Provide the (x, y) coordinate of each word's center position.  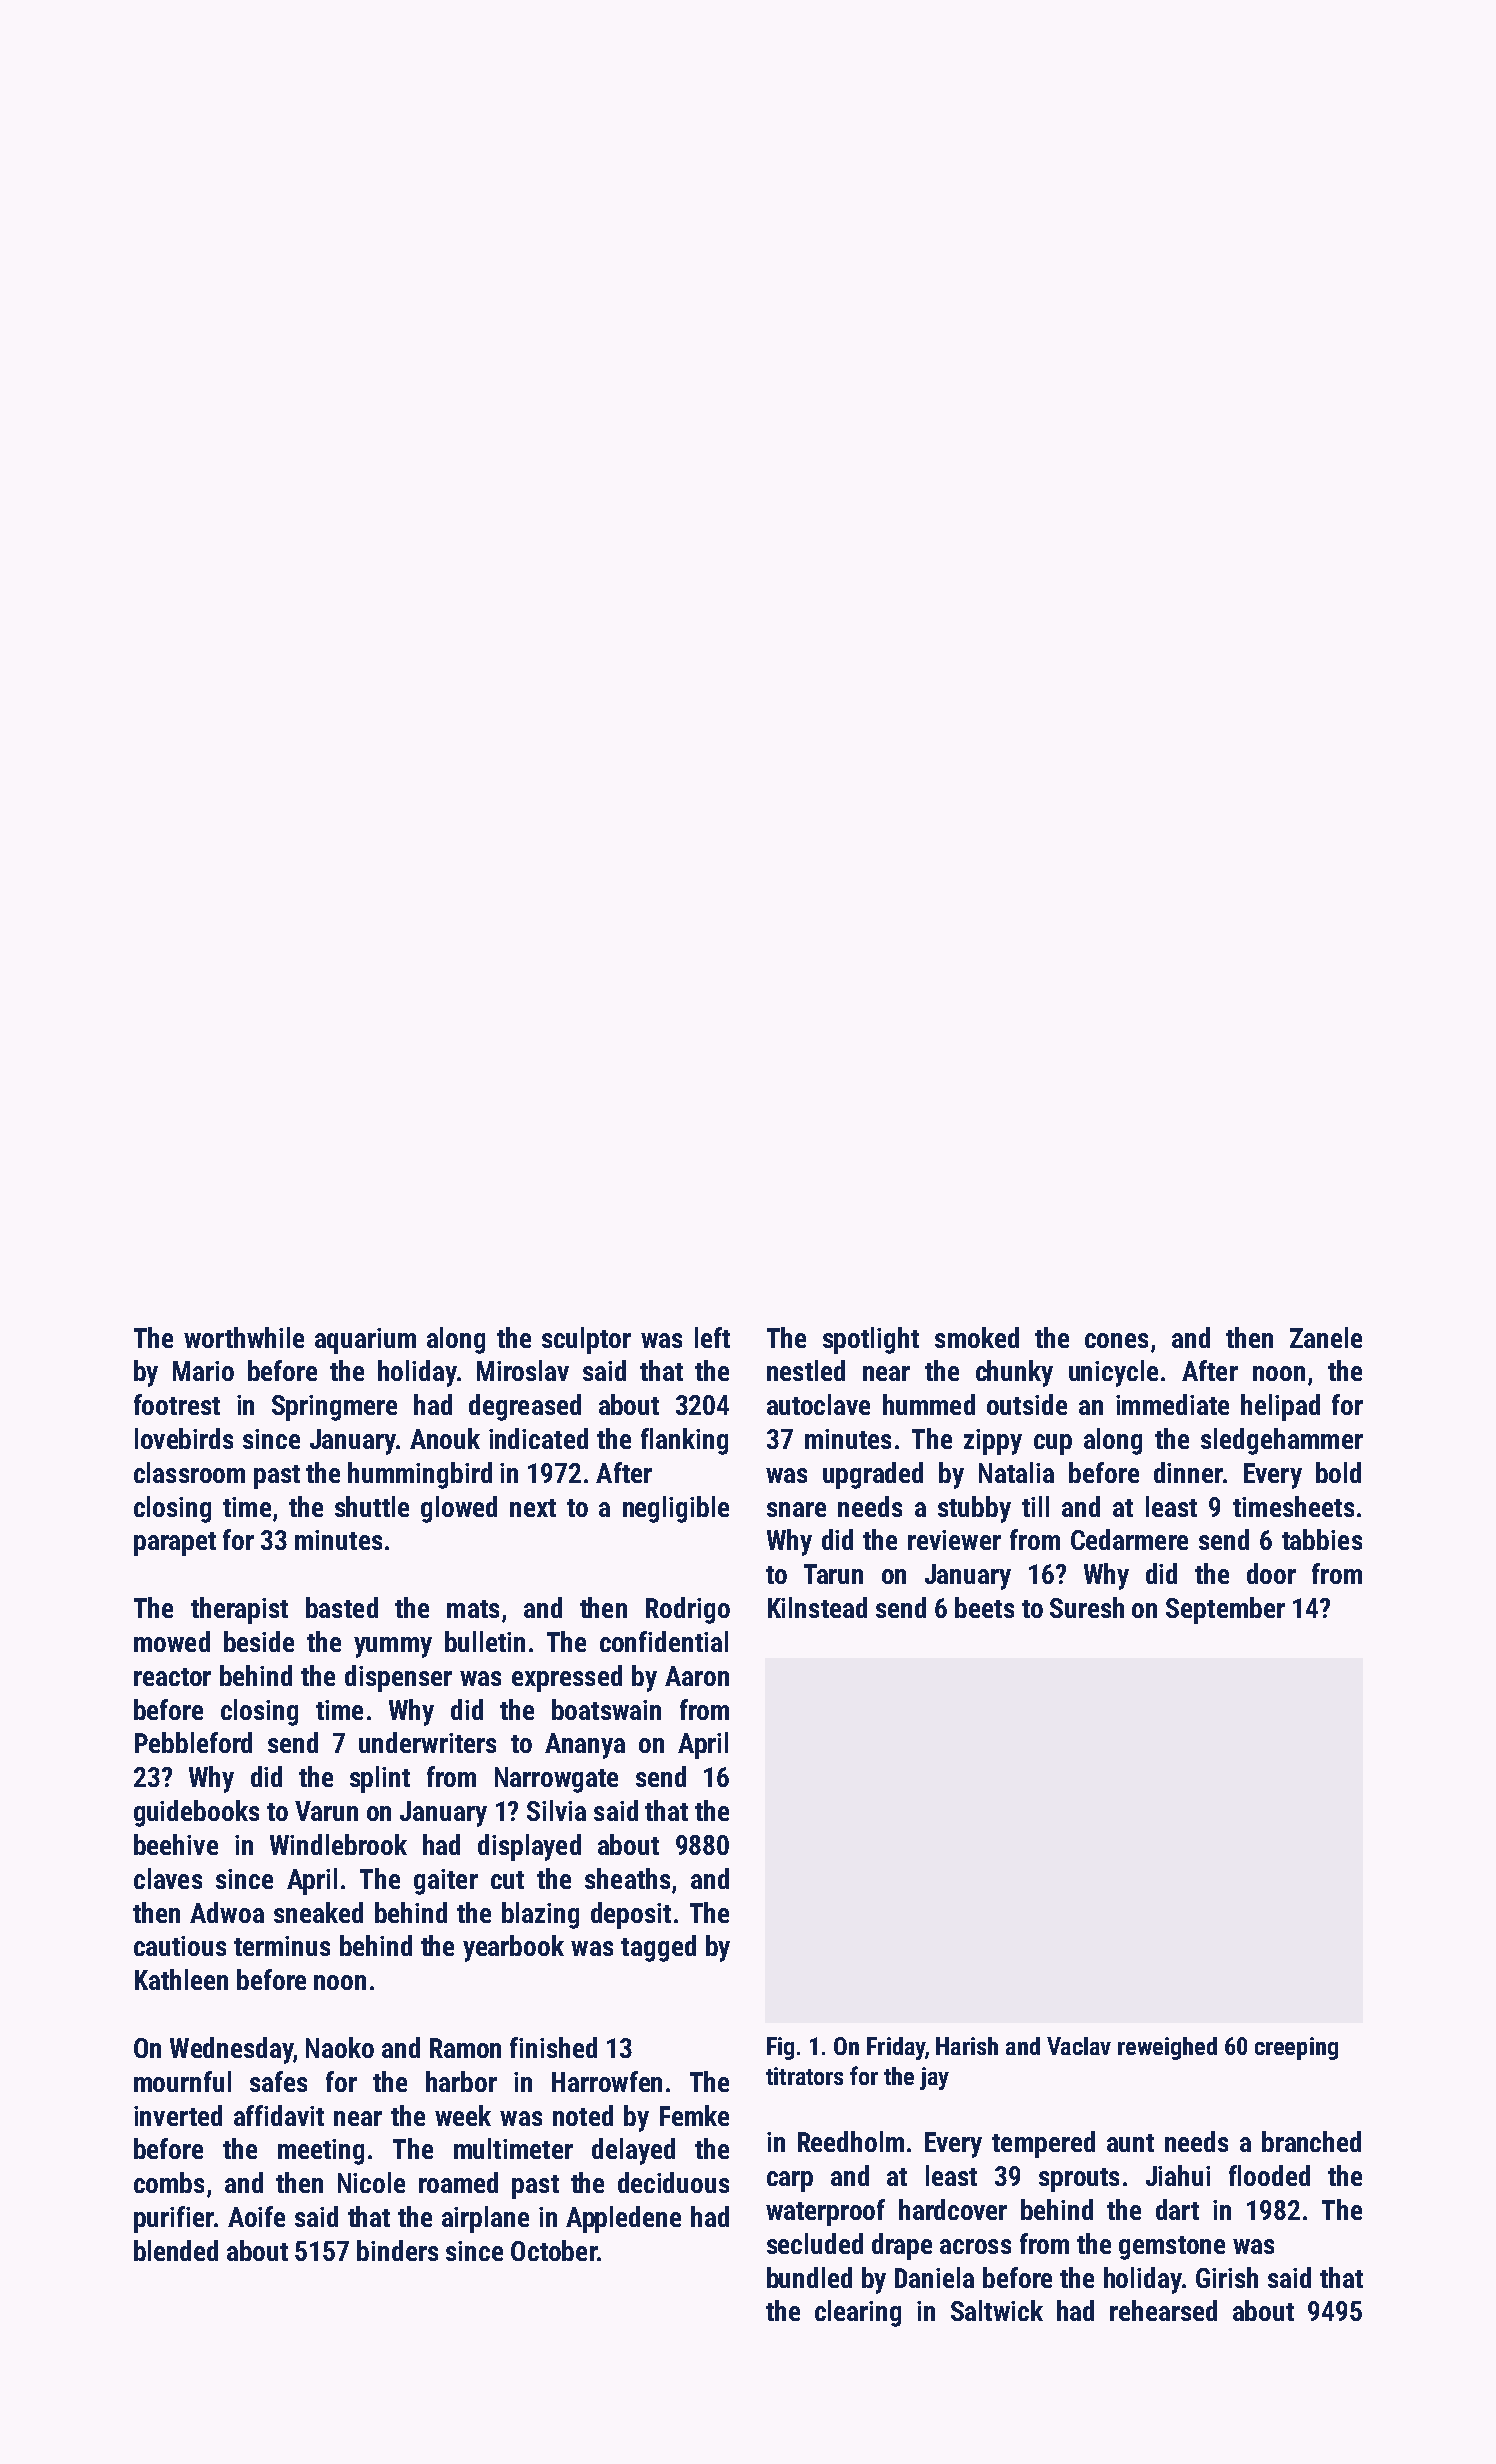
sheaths (627, 1878)
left (712, 1337)
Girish (1227, 2277)
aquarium (365, 1341)
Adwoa (227, 1912)
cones (1116, 1340)
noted (583, 2115)
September (1225, 1610)
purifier (174, 2219)
